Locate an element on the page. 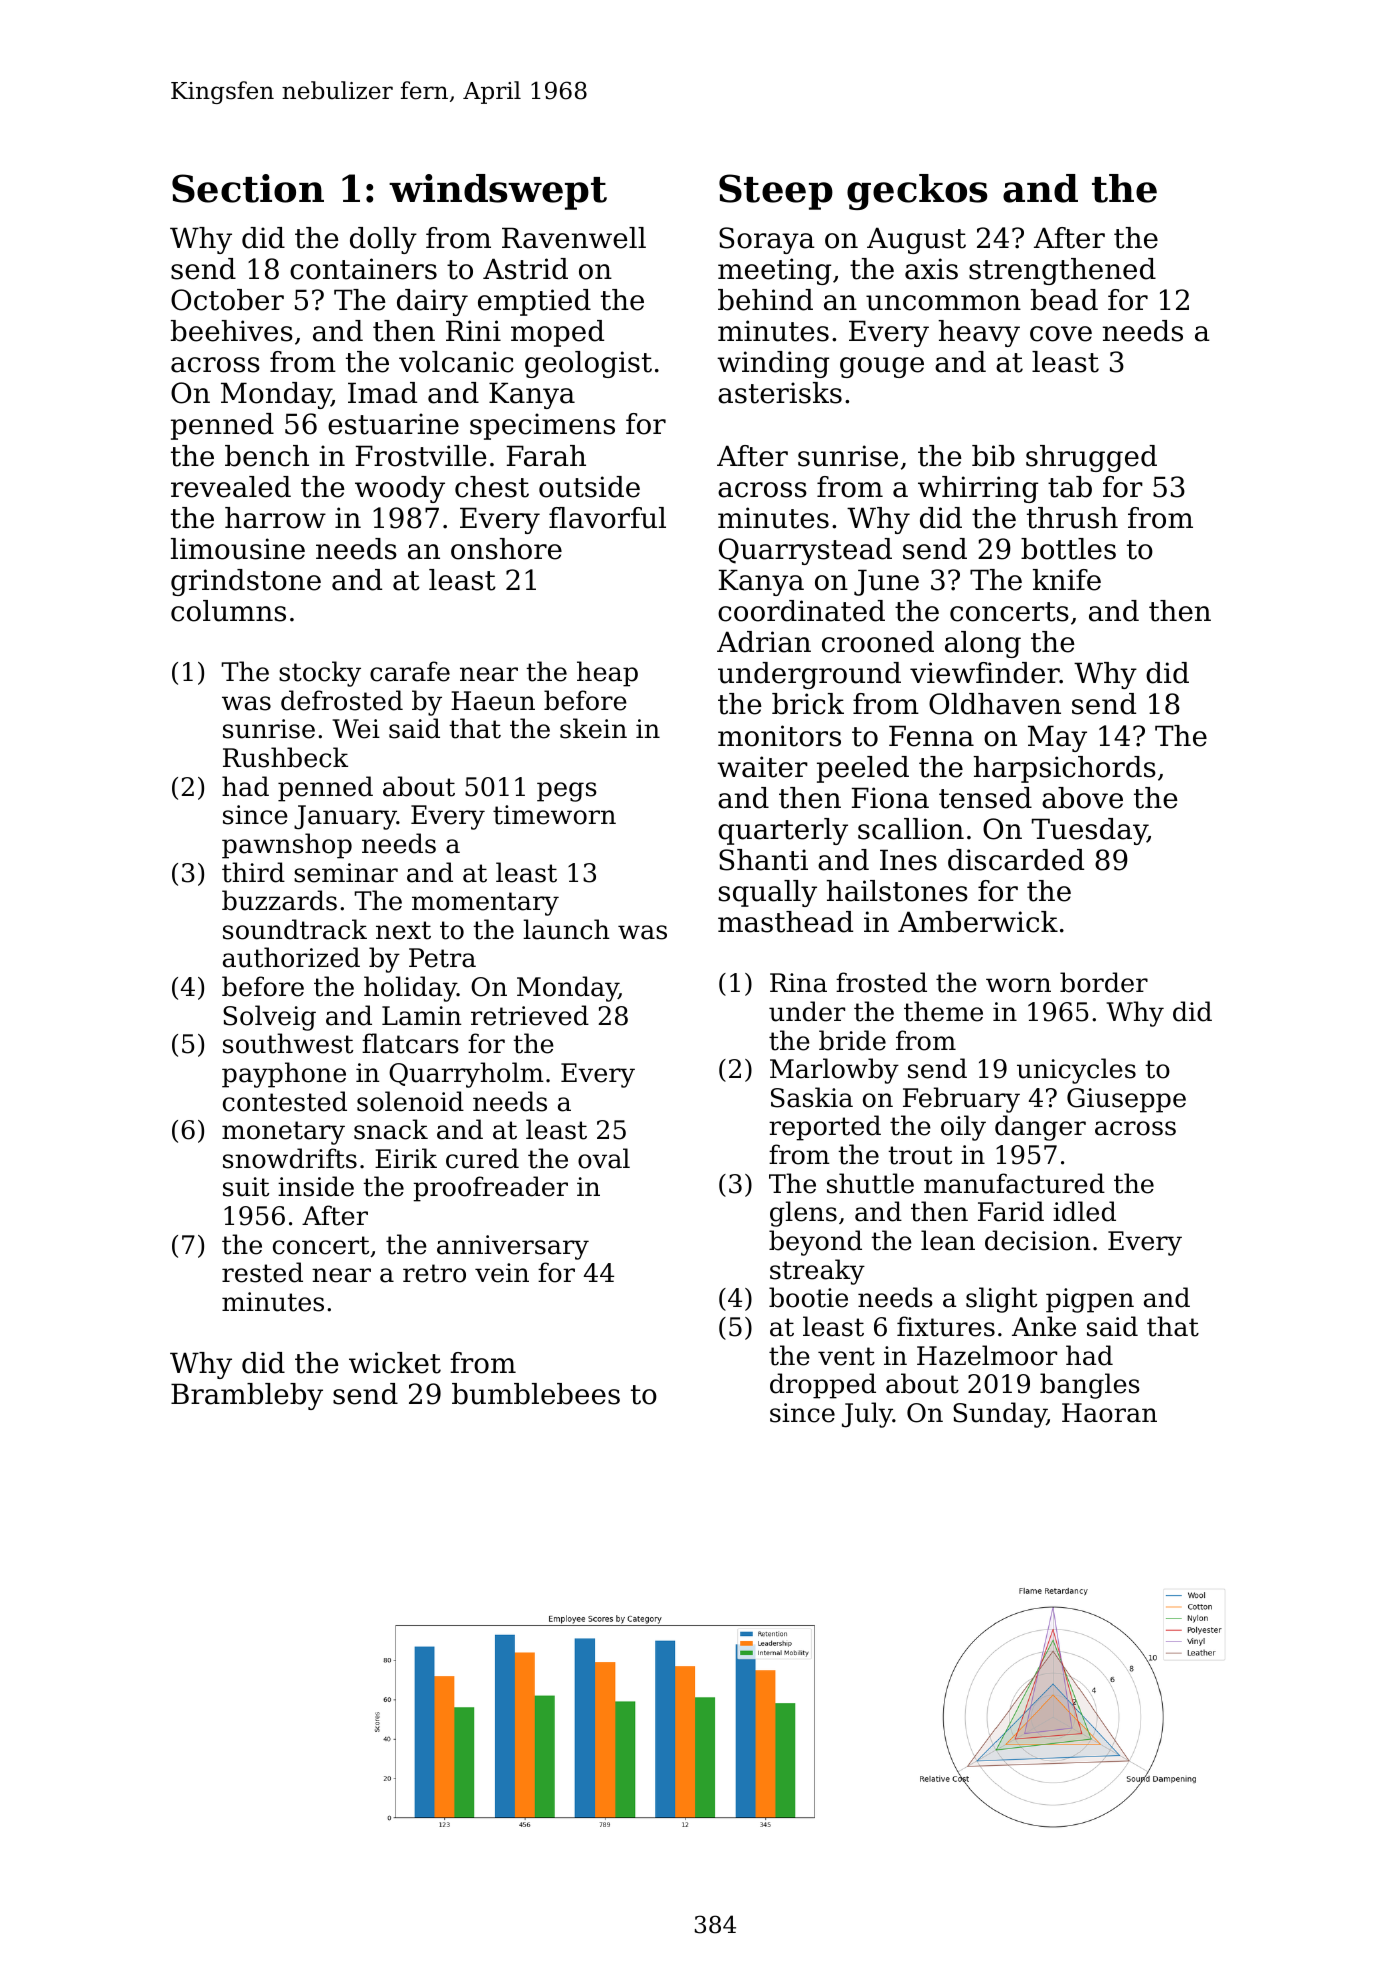 The width and height of the page is (1386, 1969). Steep is located at coordinates (776, 192).
